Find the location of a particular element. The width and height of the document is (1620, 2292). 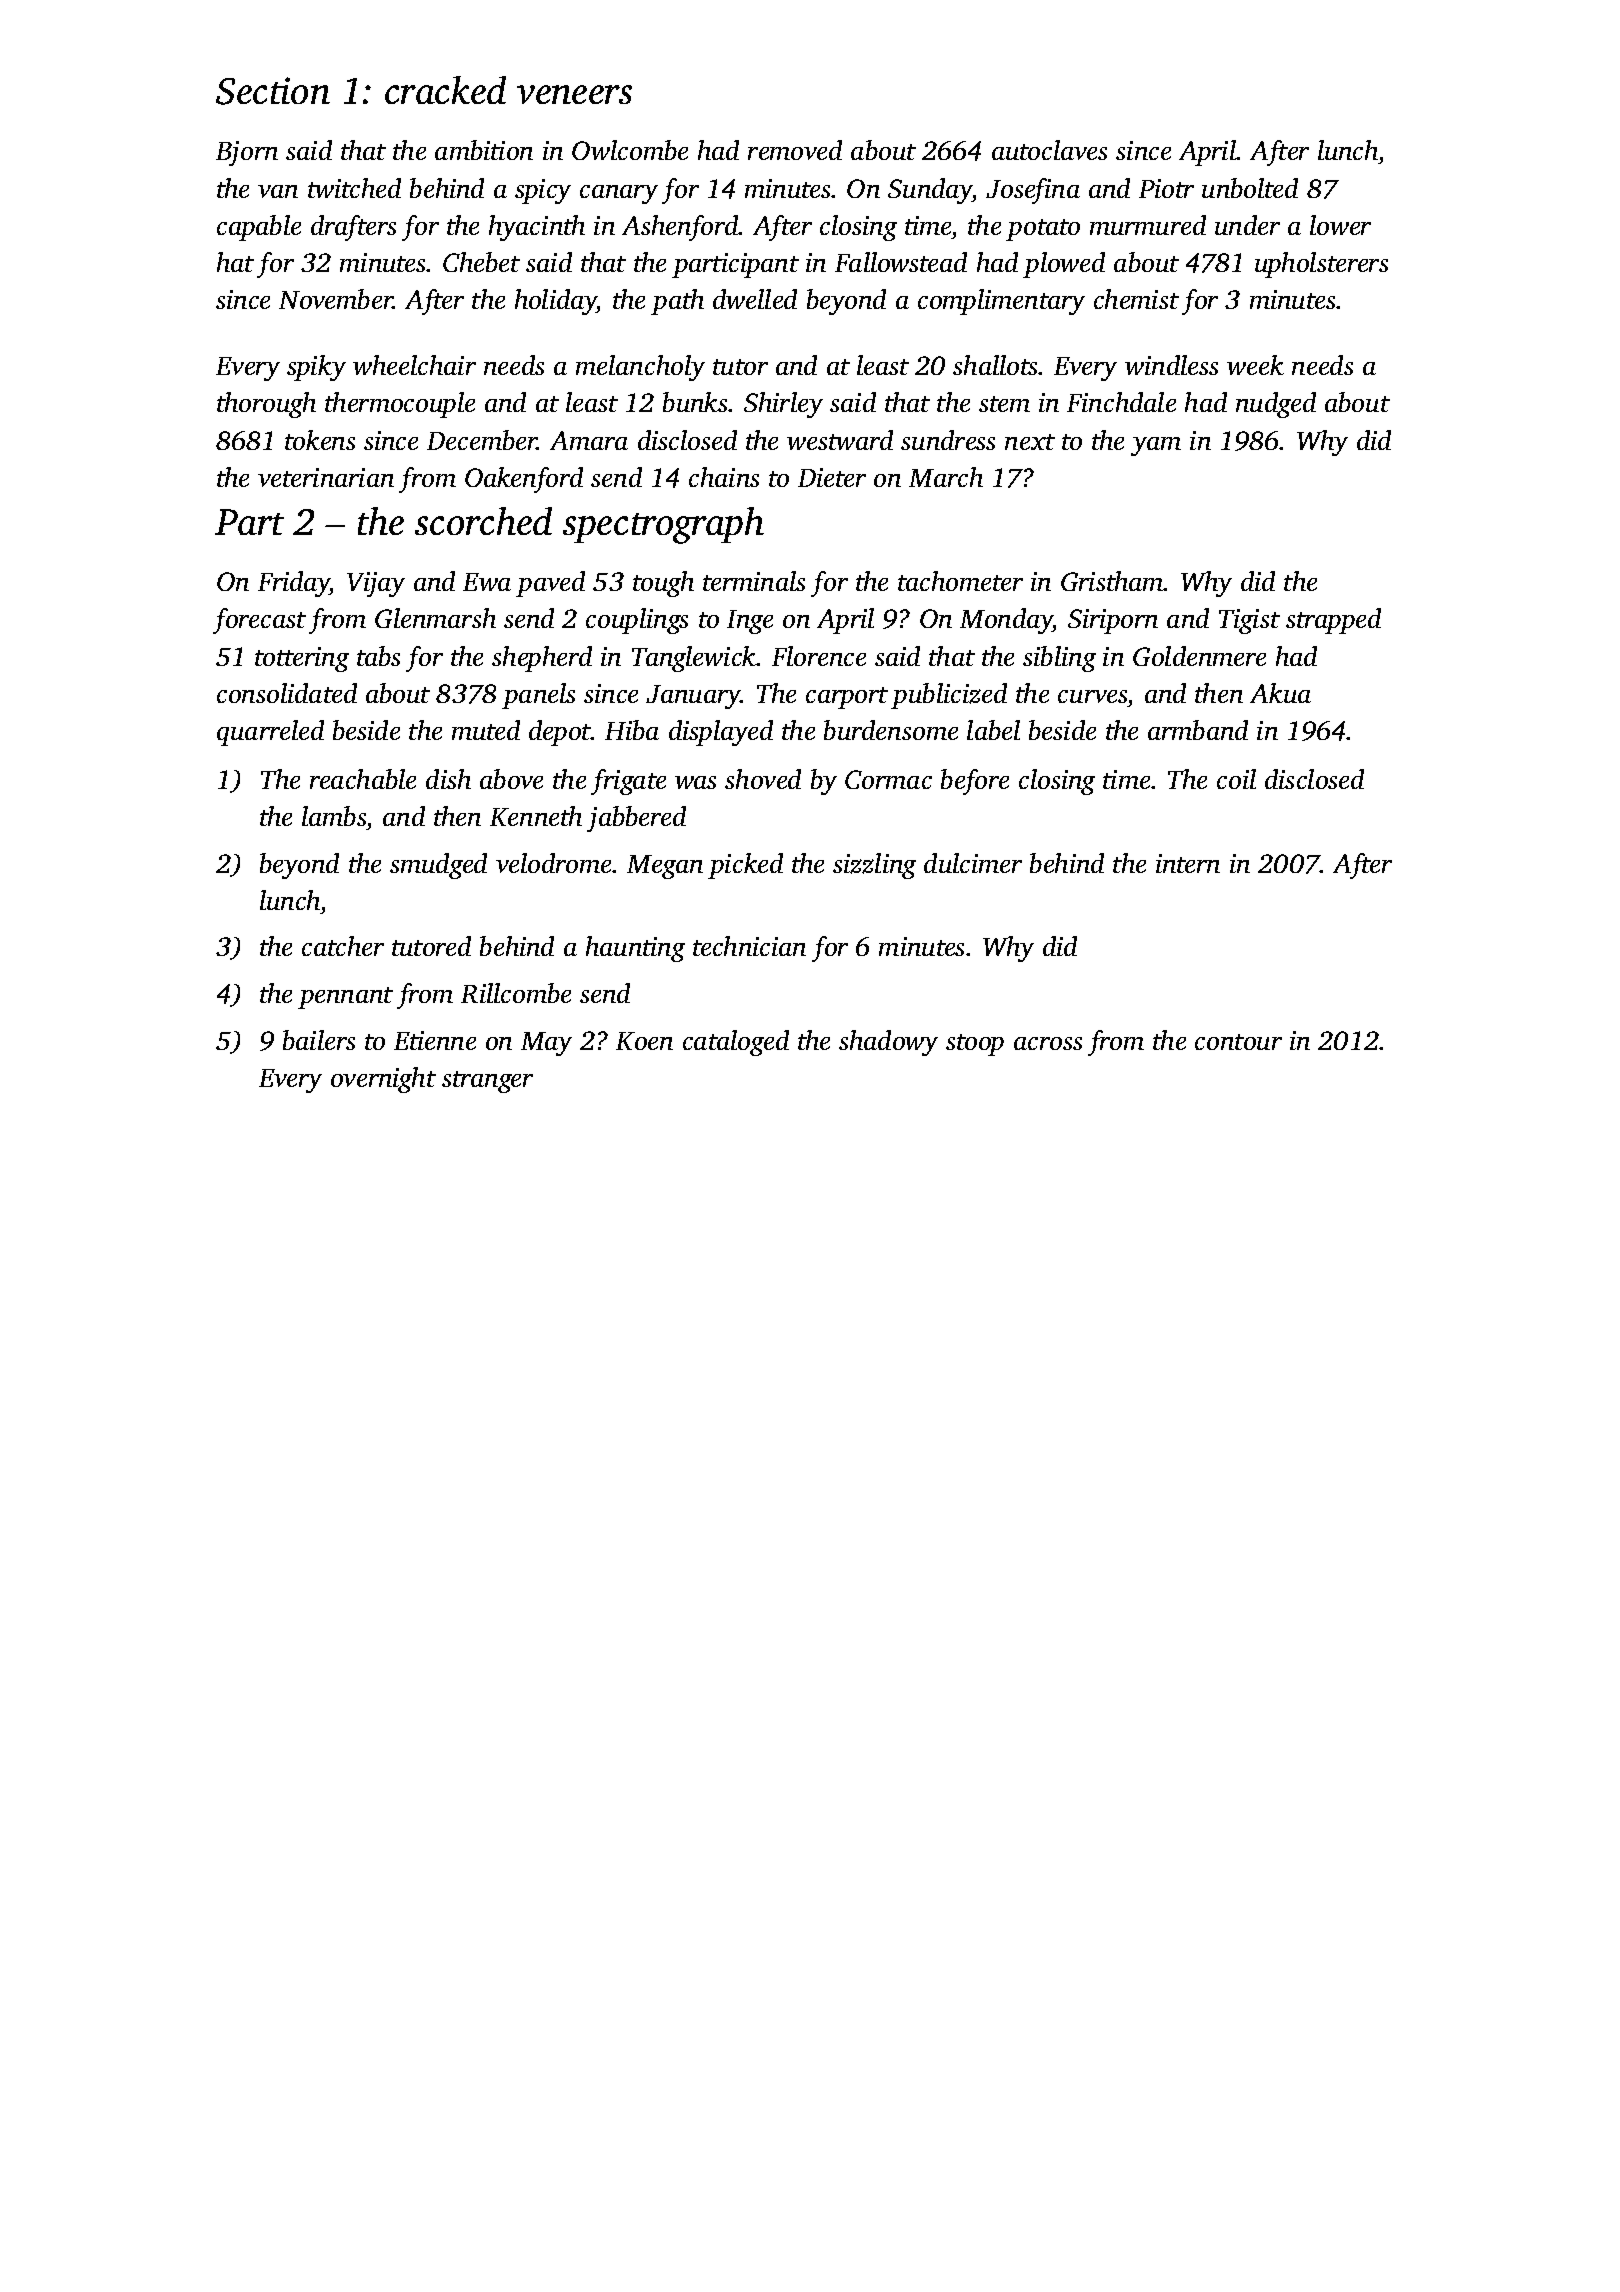

coil is located at coordinates (1236, 779).
